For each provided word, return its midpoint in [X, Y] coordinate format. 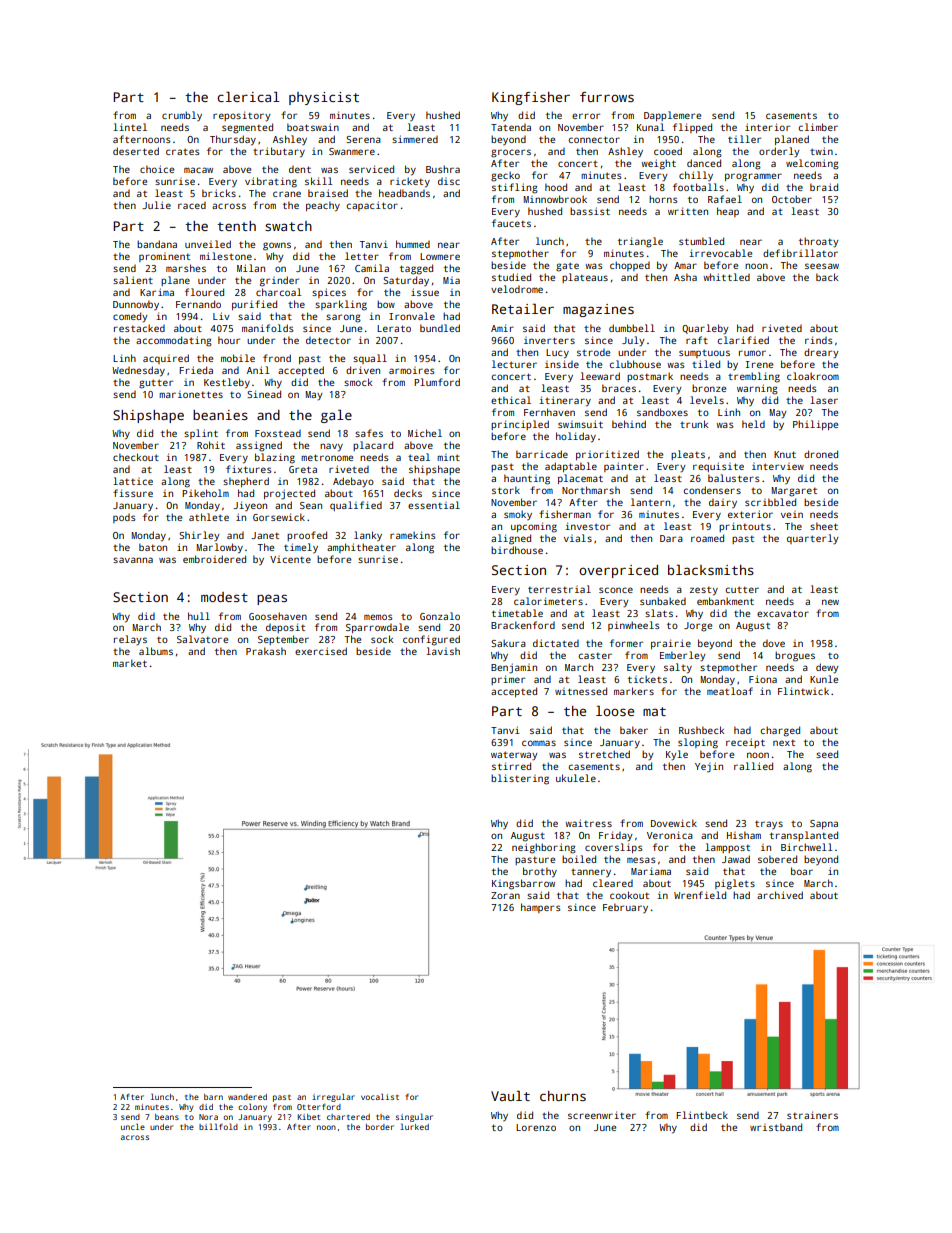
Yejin [709, 767]
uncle [133, 1127]
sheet [824, 526]
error [586, 116]
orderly [779, 152]
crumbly [182, 116]
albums [156, 651]
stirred [511, 766]
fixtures [249, 469]
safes [369, 433]
